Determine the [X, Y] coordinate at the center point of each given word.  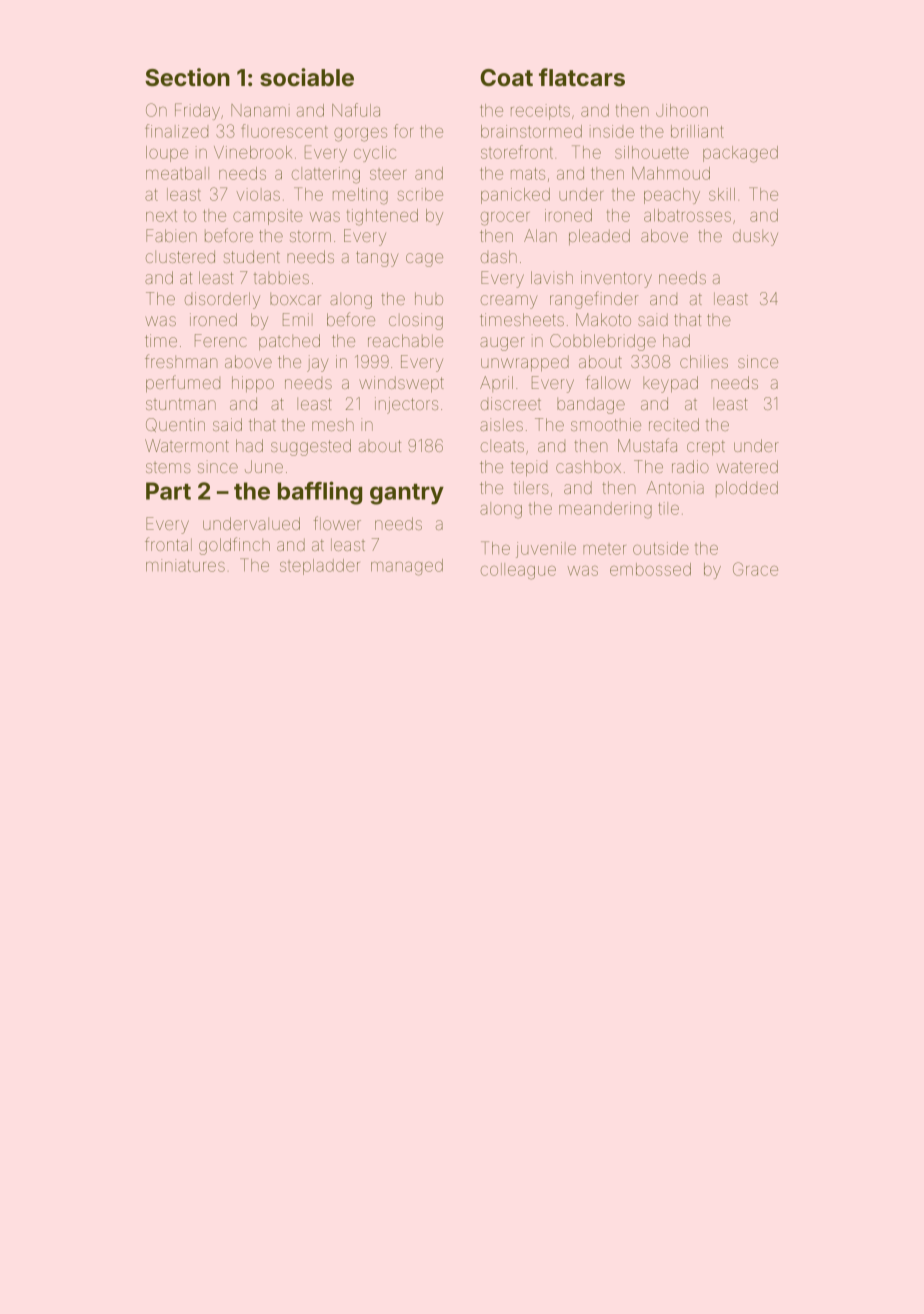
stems [168, 468]
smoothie [606, 424]
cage [424, 260]
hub [429, 298]
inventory [616, 279]
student [251, 256]
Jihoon [682, 110]
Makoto [603, 319]
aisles [501, 424]
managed [407, 567]
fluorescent [284, 131]
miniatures [185, 565]
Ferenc [221, 340]
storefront [517, 152]
